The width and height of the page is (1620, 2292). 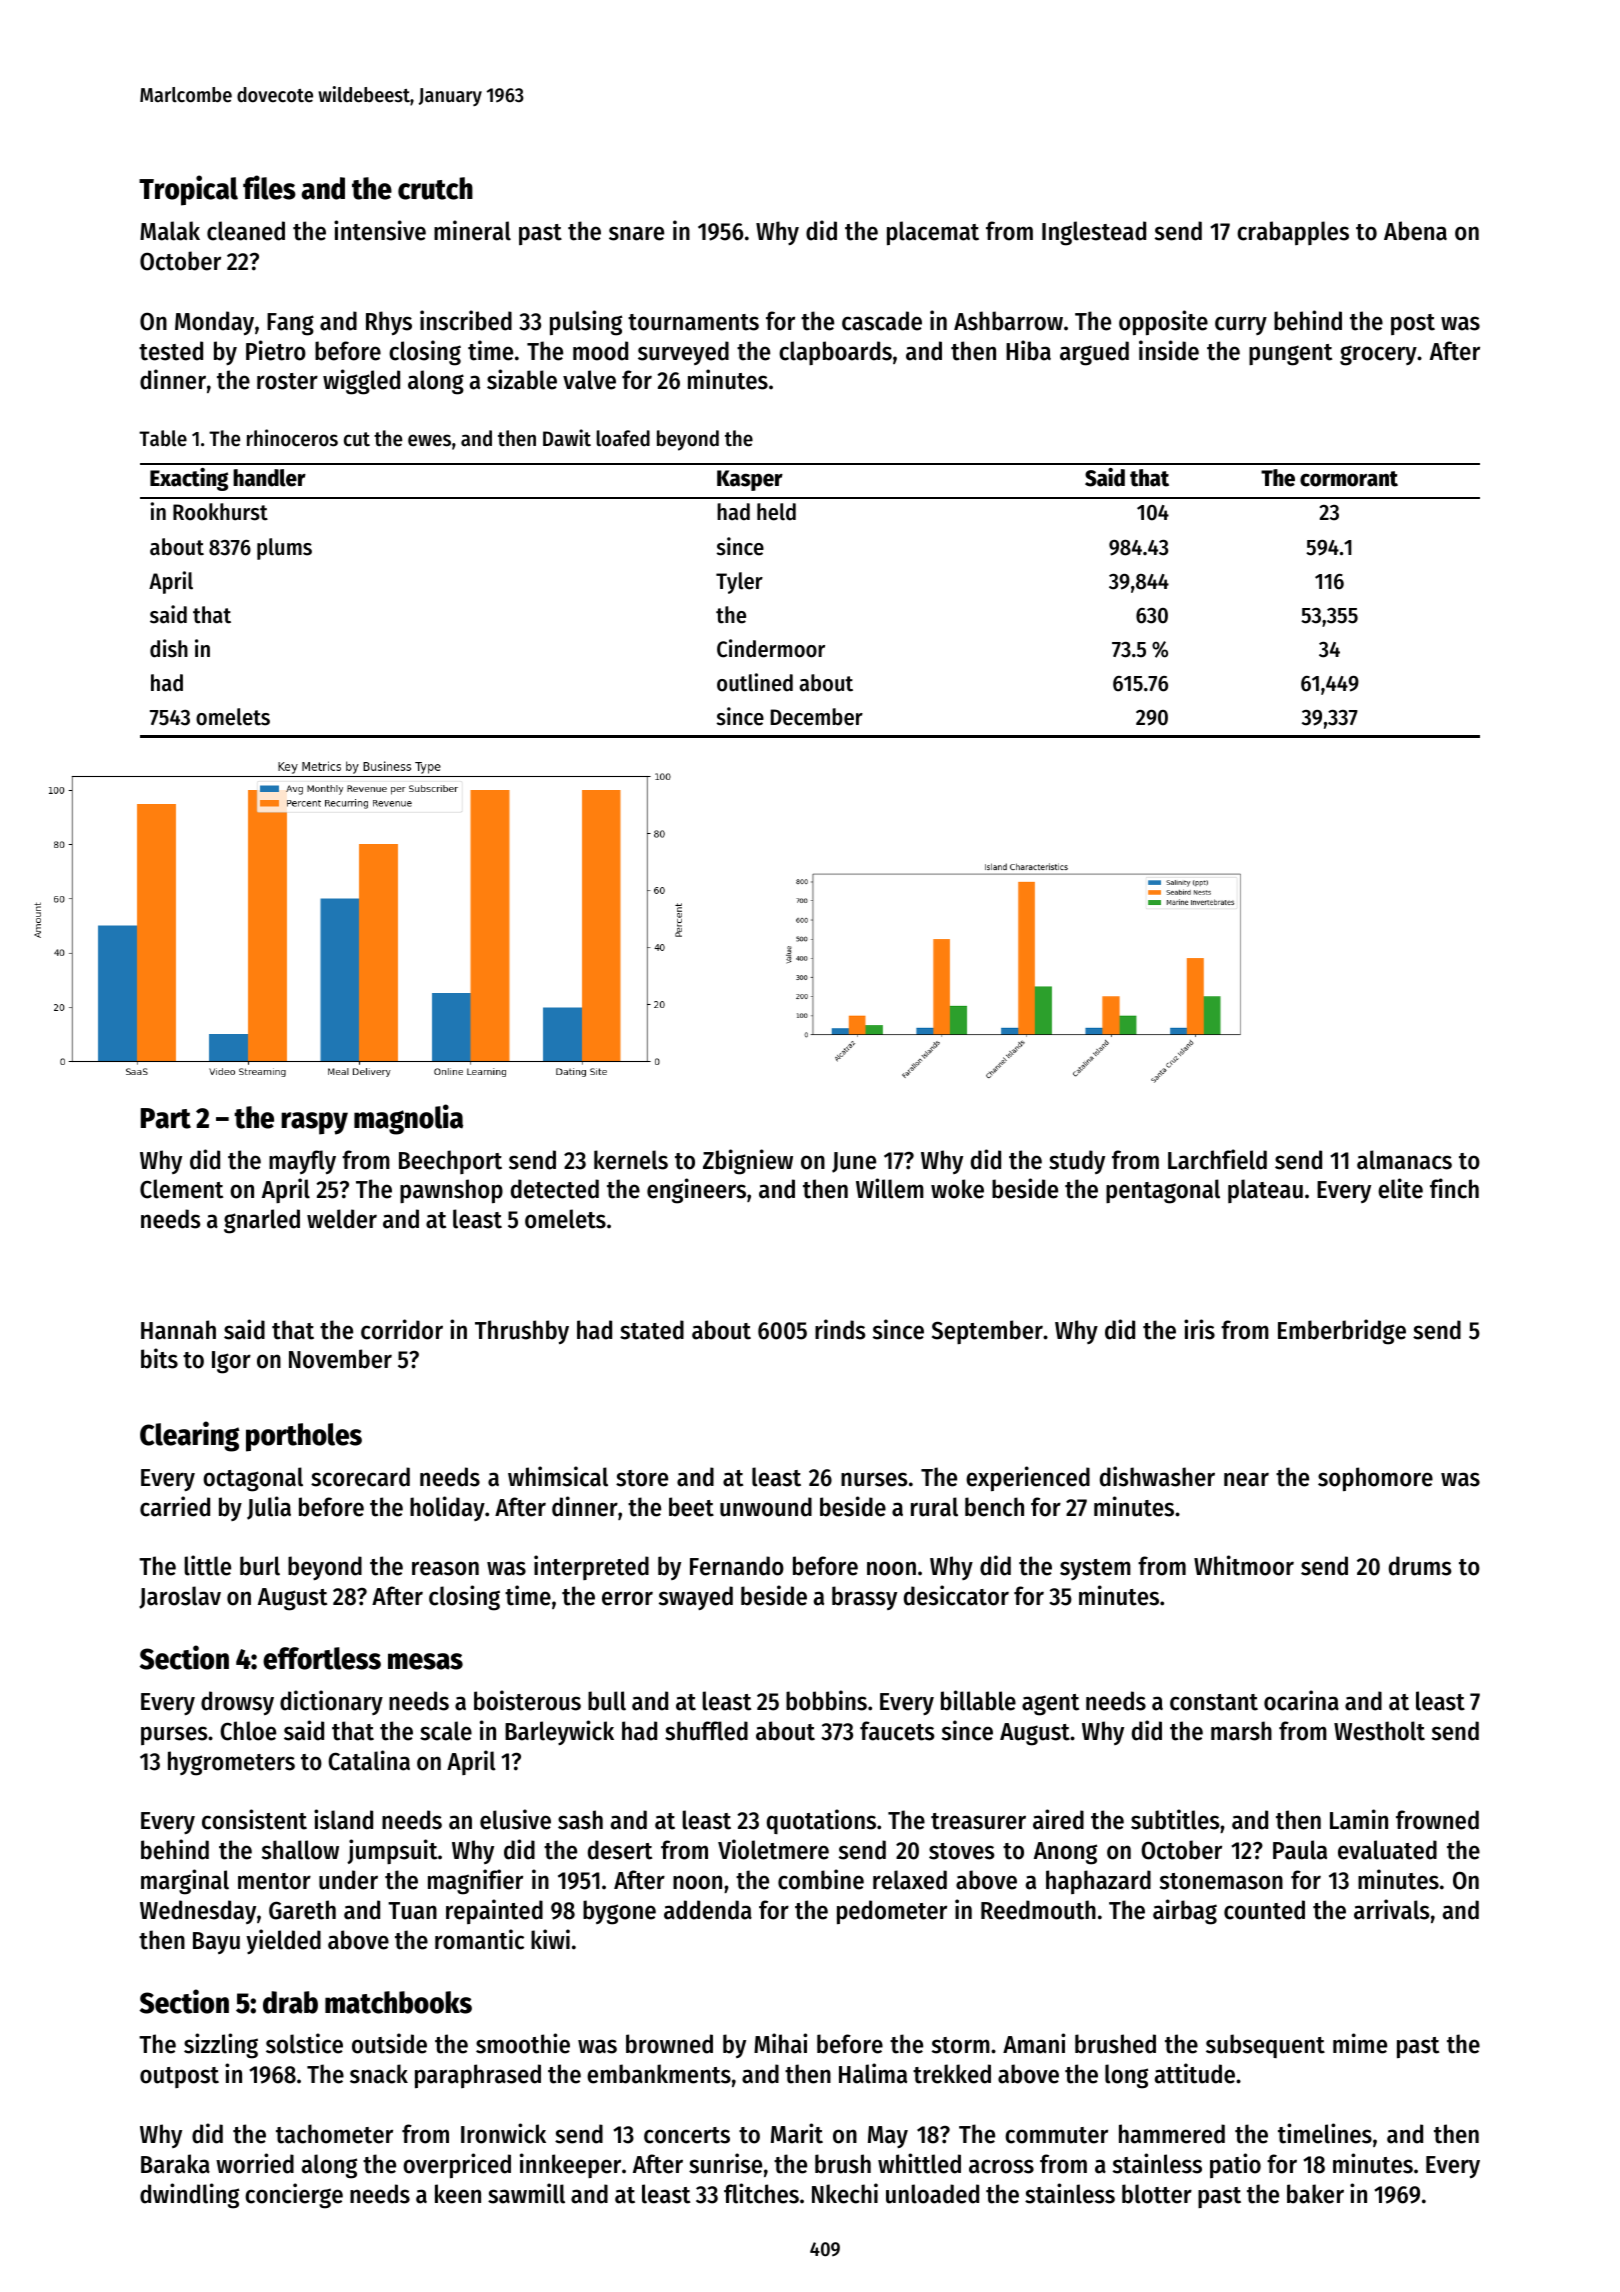 I want to click on desiccator, so click(x=956, y=1595).
